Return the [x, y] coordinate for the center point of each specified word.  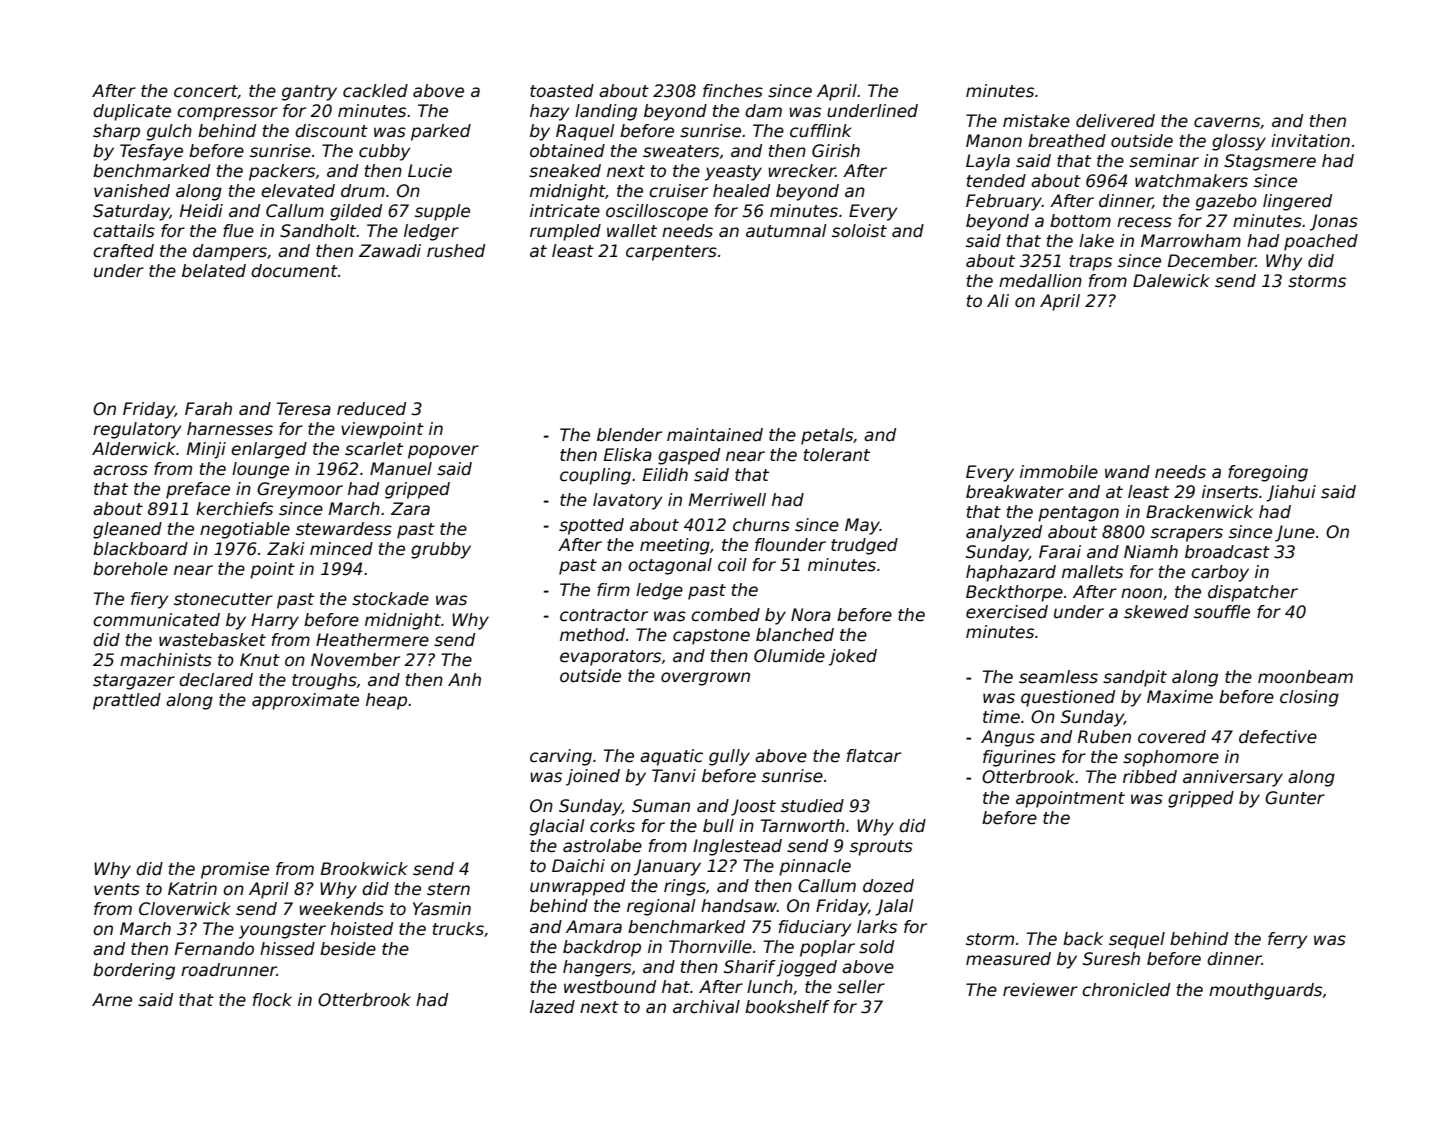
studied [812, 806]
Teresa [304, 409]
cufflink [821, 131]
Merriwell [727, 500]
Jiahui [1291, 493]
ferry [1287, 940]
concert [206, 92]
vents [117, 889]
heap [386, 701]
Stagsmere [1270, 162]
